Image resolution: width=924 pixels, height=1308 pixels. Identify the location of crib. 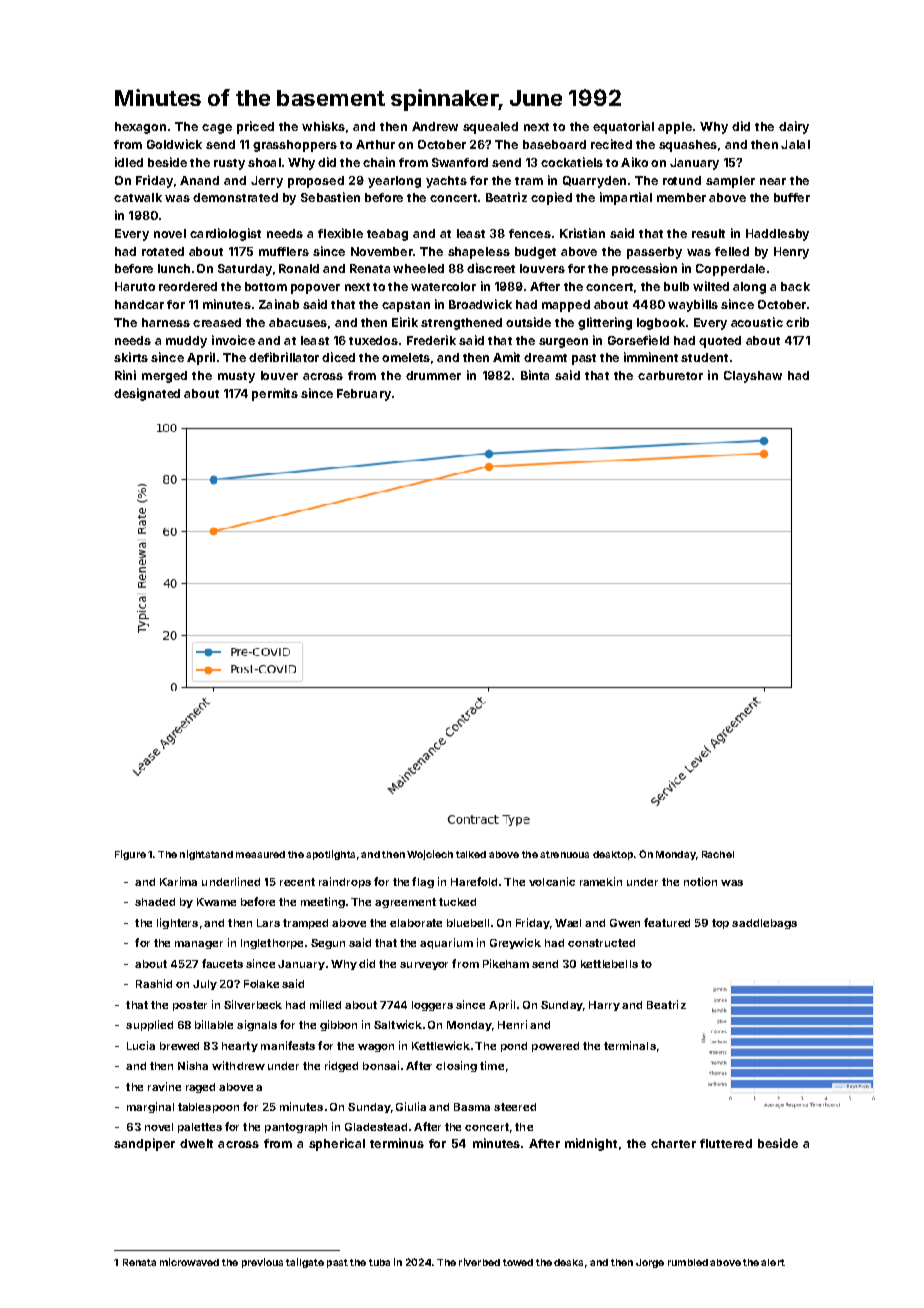
(797, 322).
